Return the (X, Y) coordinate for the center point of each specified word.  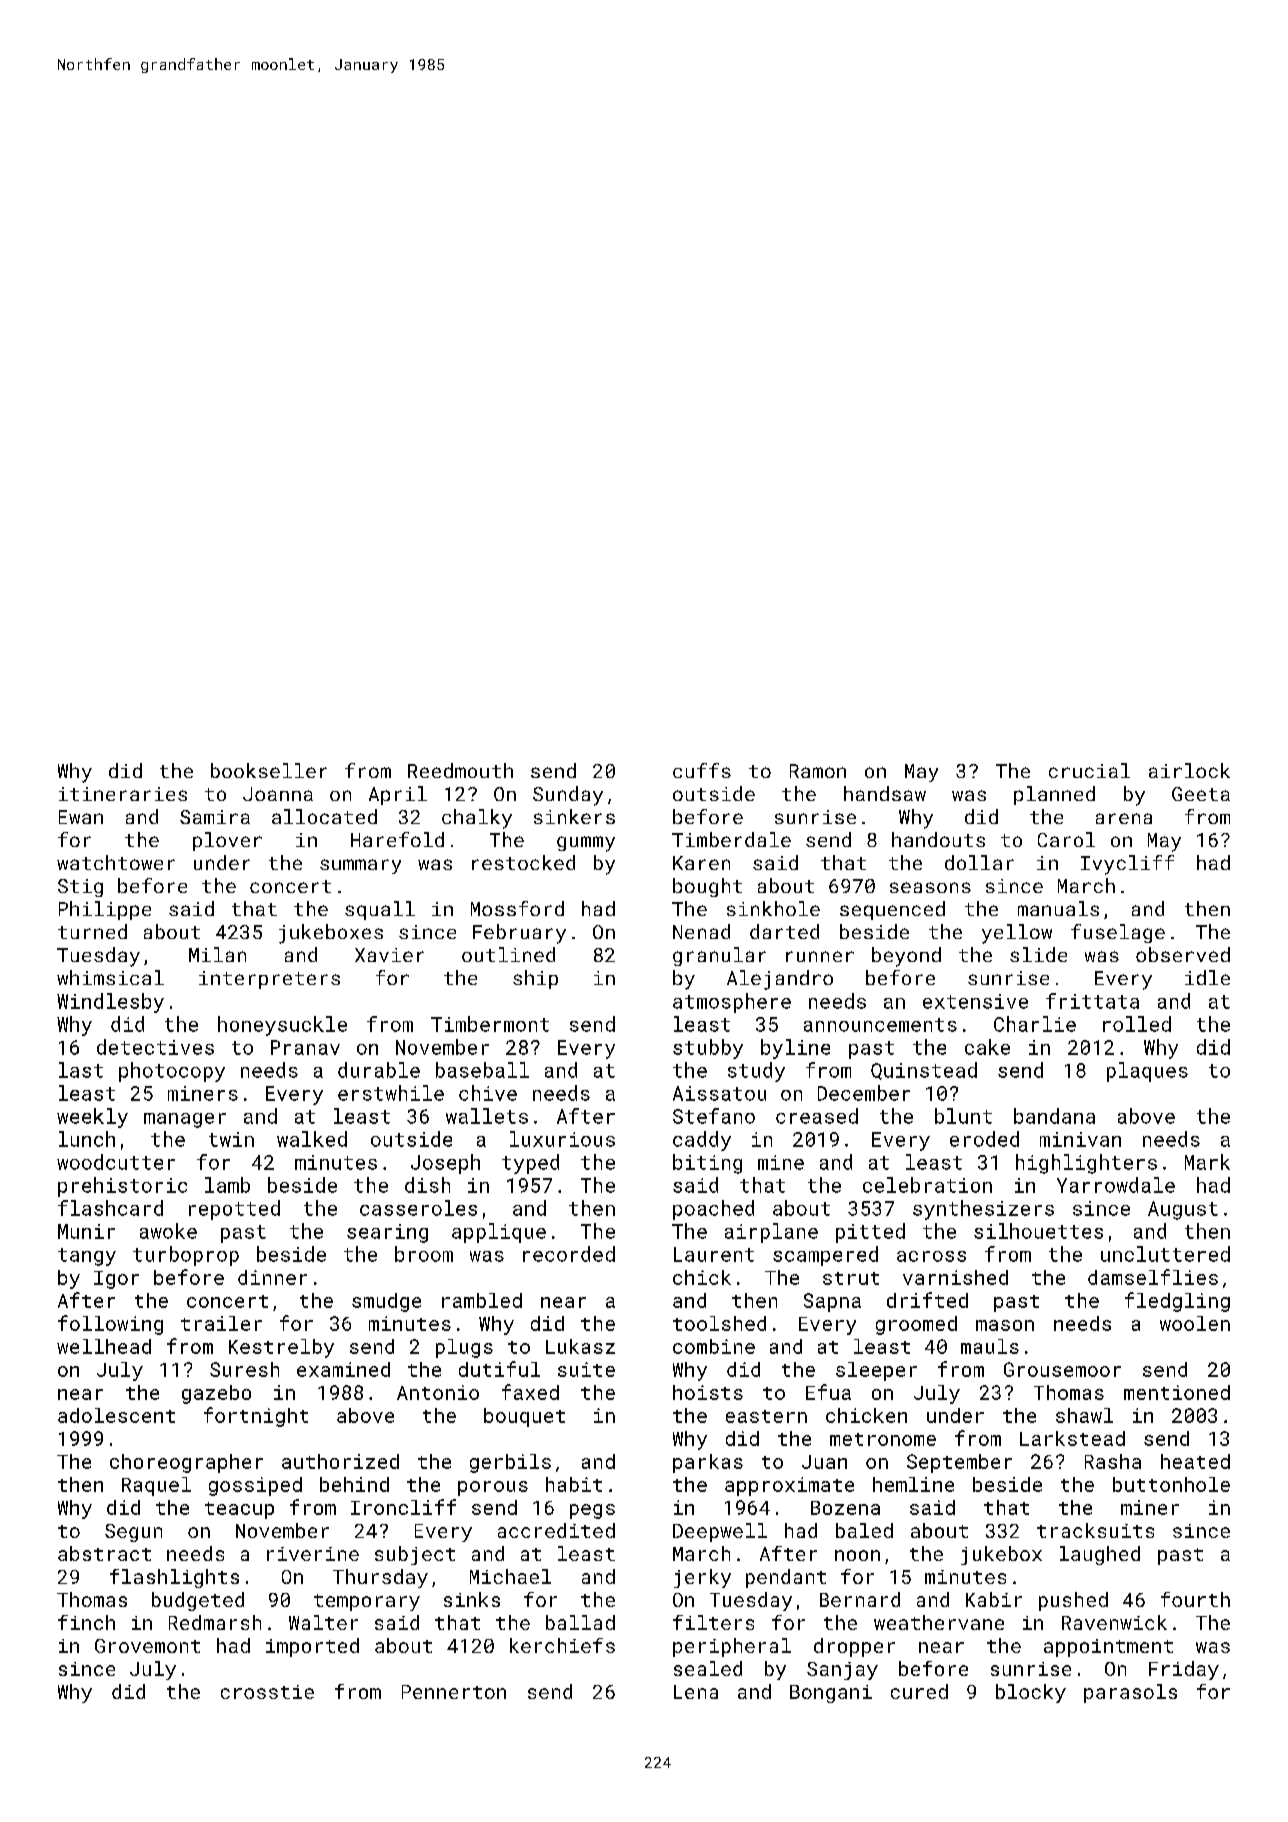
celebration (927, 1185)
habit (574, 1484)
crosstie (267, 1692)
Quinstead (924, 1071)
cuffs (702, 770)
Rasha (1113, 1461)
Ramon (818, 771)
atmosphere (732, 1003)
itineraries (123, 794)
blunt (963, 1116)
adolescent (116, 1415)
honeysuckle (282, 1026)
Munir (86, 1231)
